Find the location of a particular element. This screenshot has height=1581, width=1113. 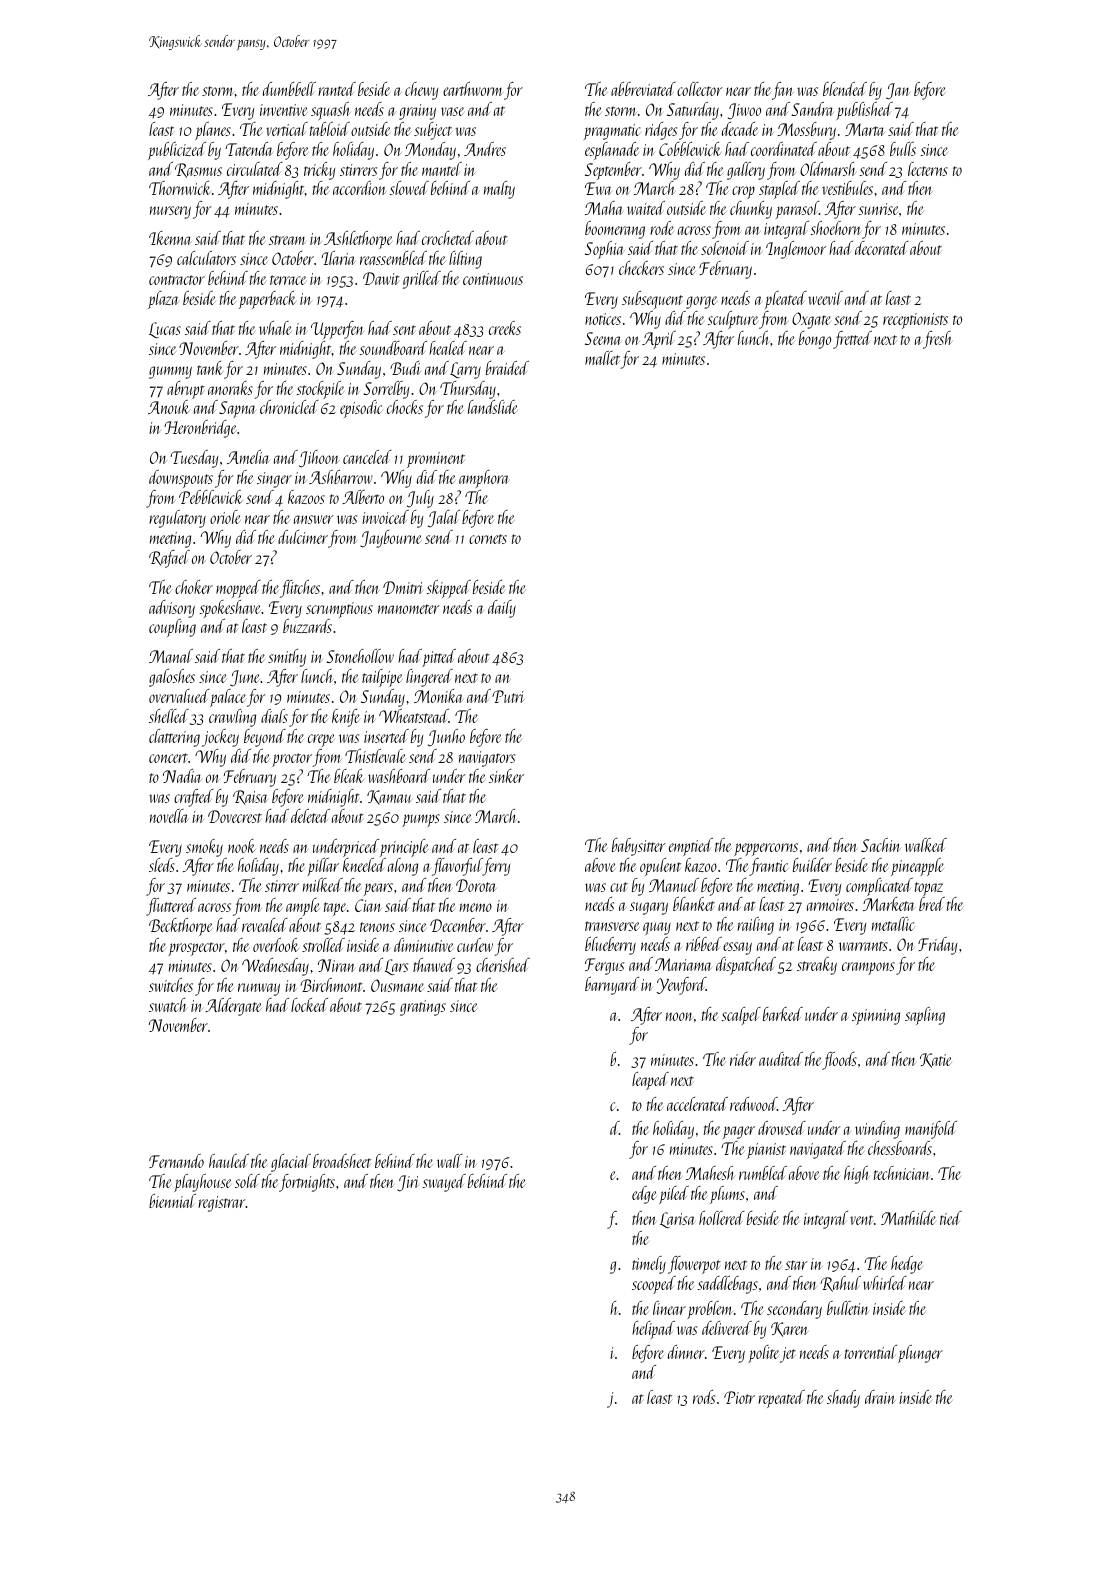

overlook is located at coordinates (276, 945).
